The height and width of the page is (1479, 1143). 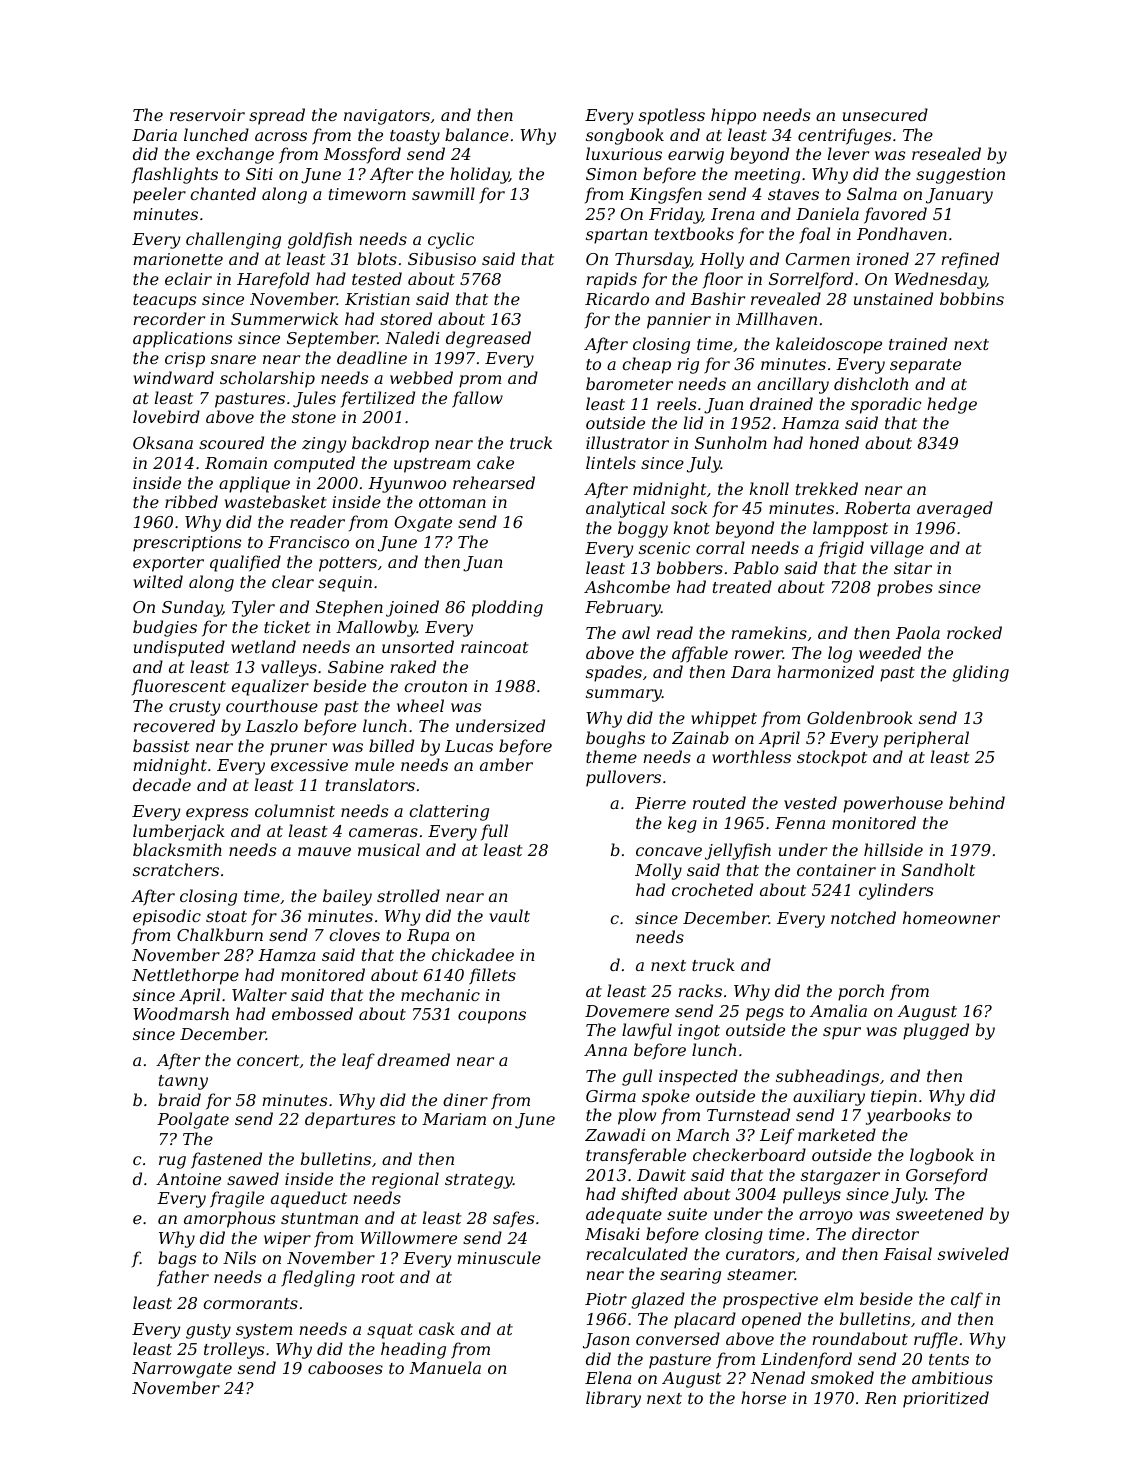 I want to click on recovered, so click(x=174, y=725).
